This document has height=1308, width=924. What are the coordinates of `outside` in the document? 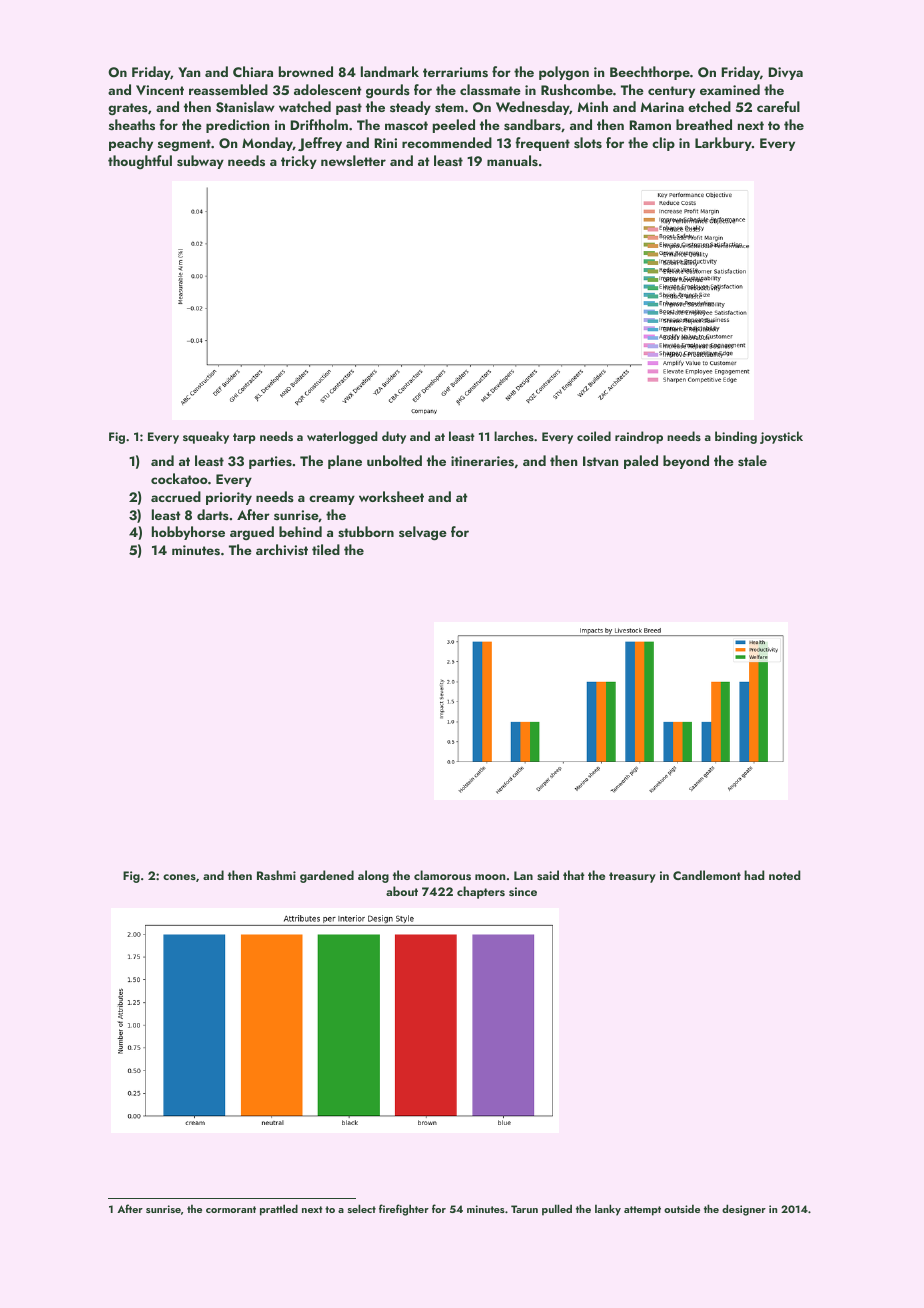 It's located at (682, 1208).
